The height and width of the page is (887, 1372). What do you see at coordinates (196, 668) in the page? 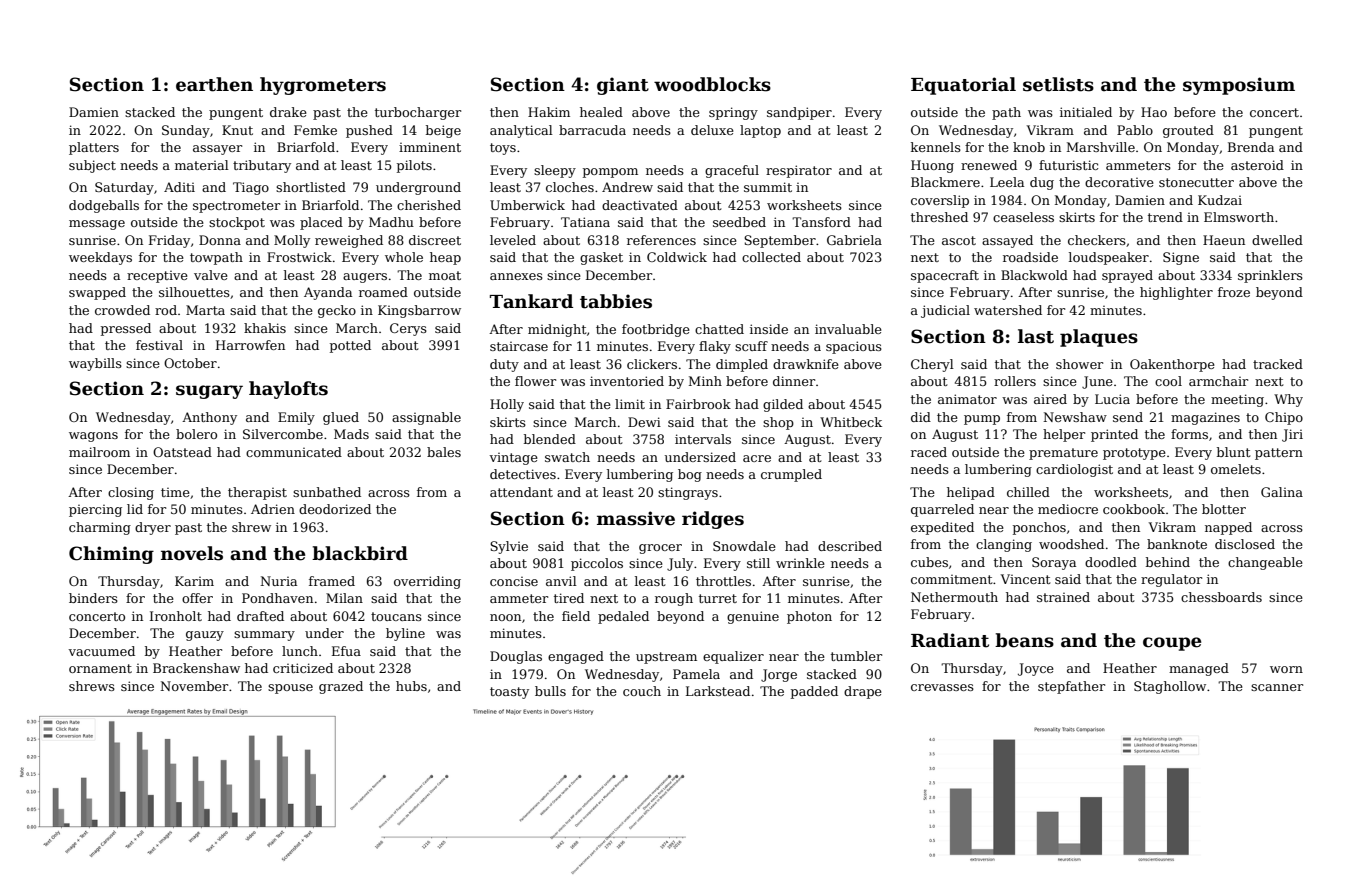
I see `Brackenshaw` at bounding box center [196, 668].
